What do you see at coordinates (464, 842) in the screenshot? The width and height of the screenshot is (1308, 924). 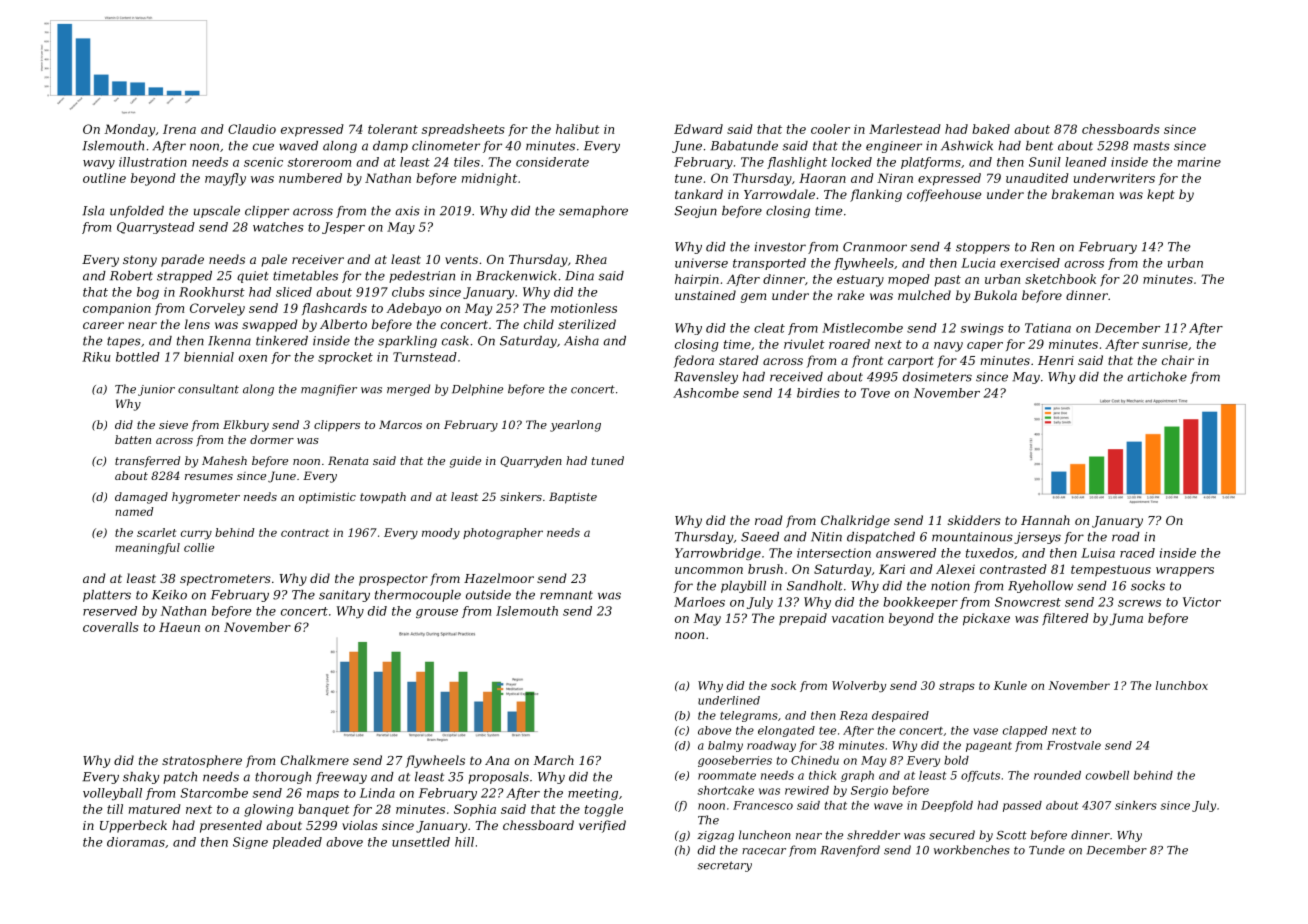 I see `hill` at bounding box center [464, 842].
